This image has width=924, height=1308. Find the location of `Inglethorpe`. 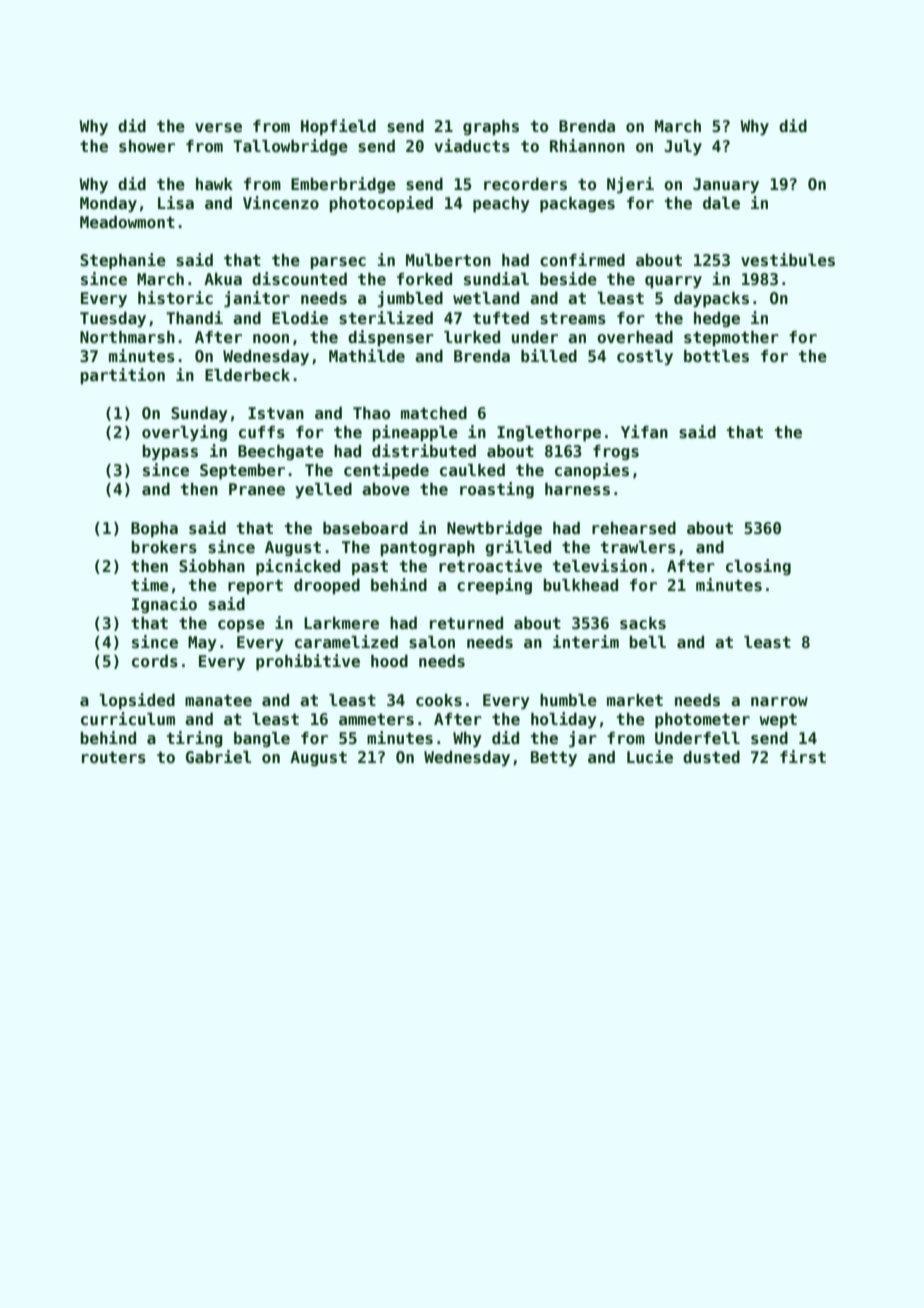

Inglethorpe is located at coordinates (549, 434).
